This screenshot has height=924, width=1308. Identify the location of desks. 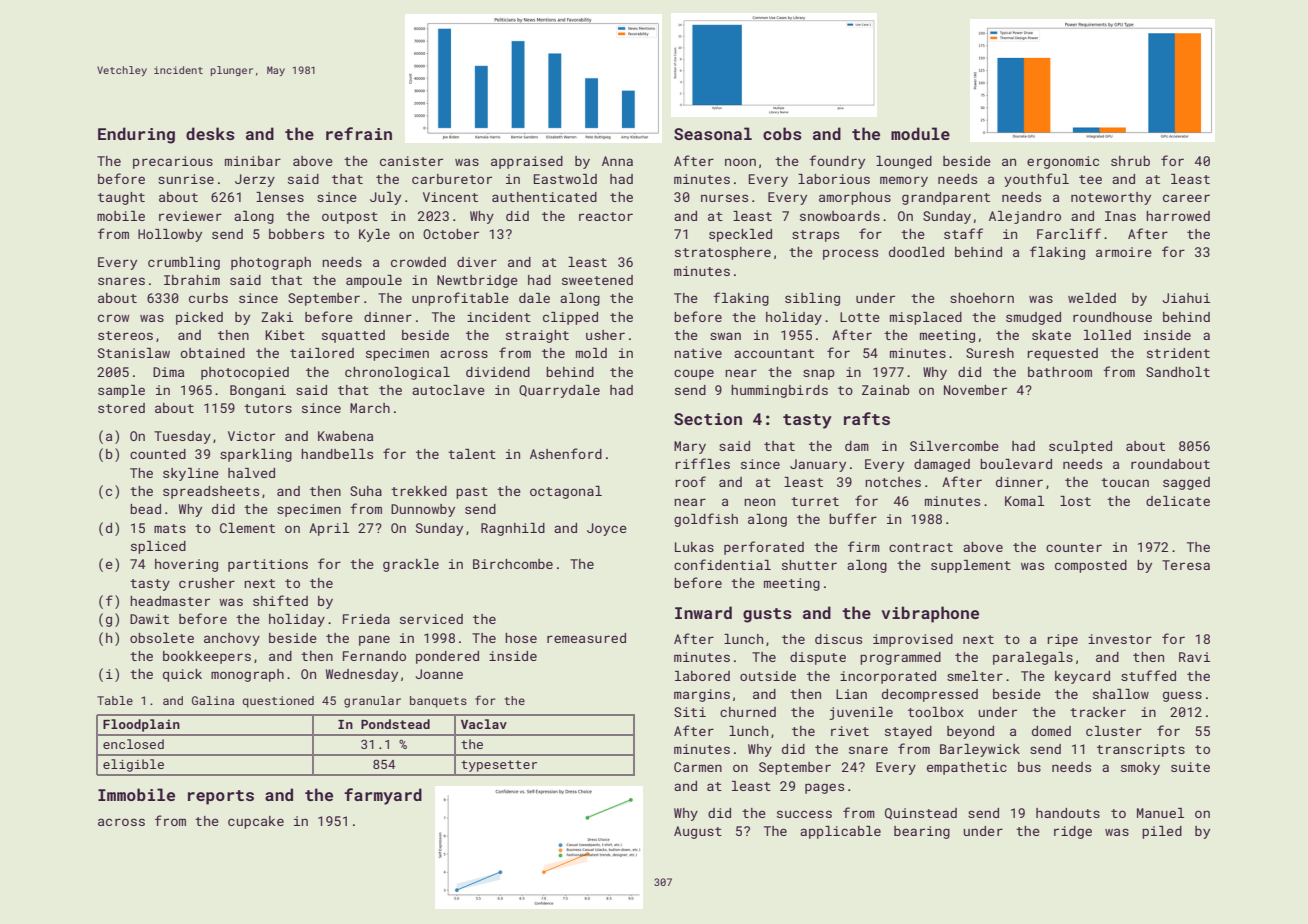
(210, 133).
